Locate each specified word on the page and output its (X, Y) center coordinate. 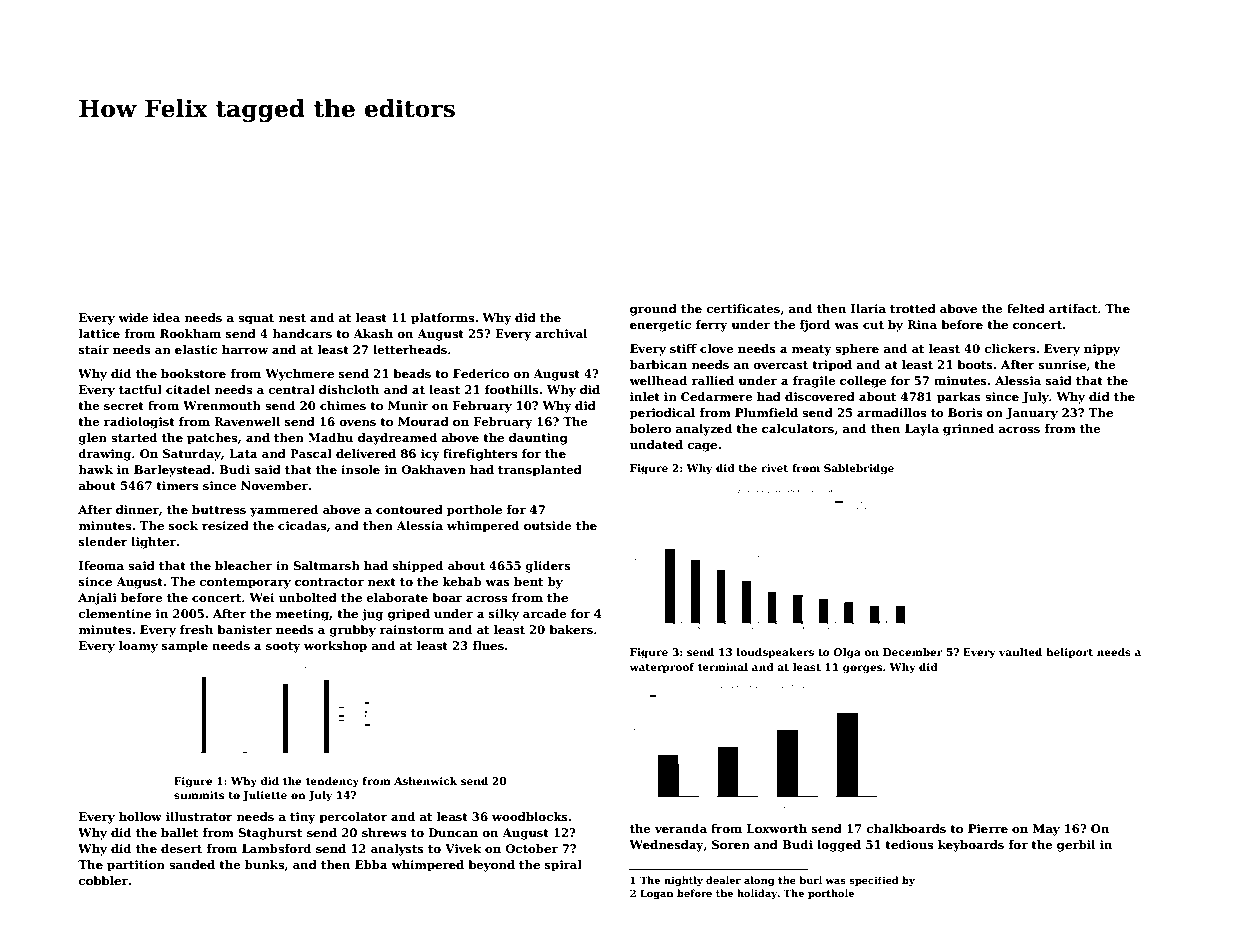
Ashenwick (425, 781)
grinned (968, 430)
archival (561, 333)
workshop (335, 647)
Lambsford (276, 848)
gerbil (1076, 846)
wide (133, 317)
